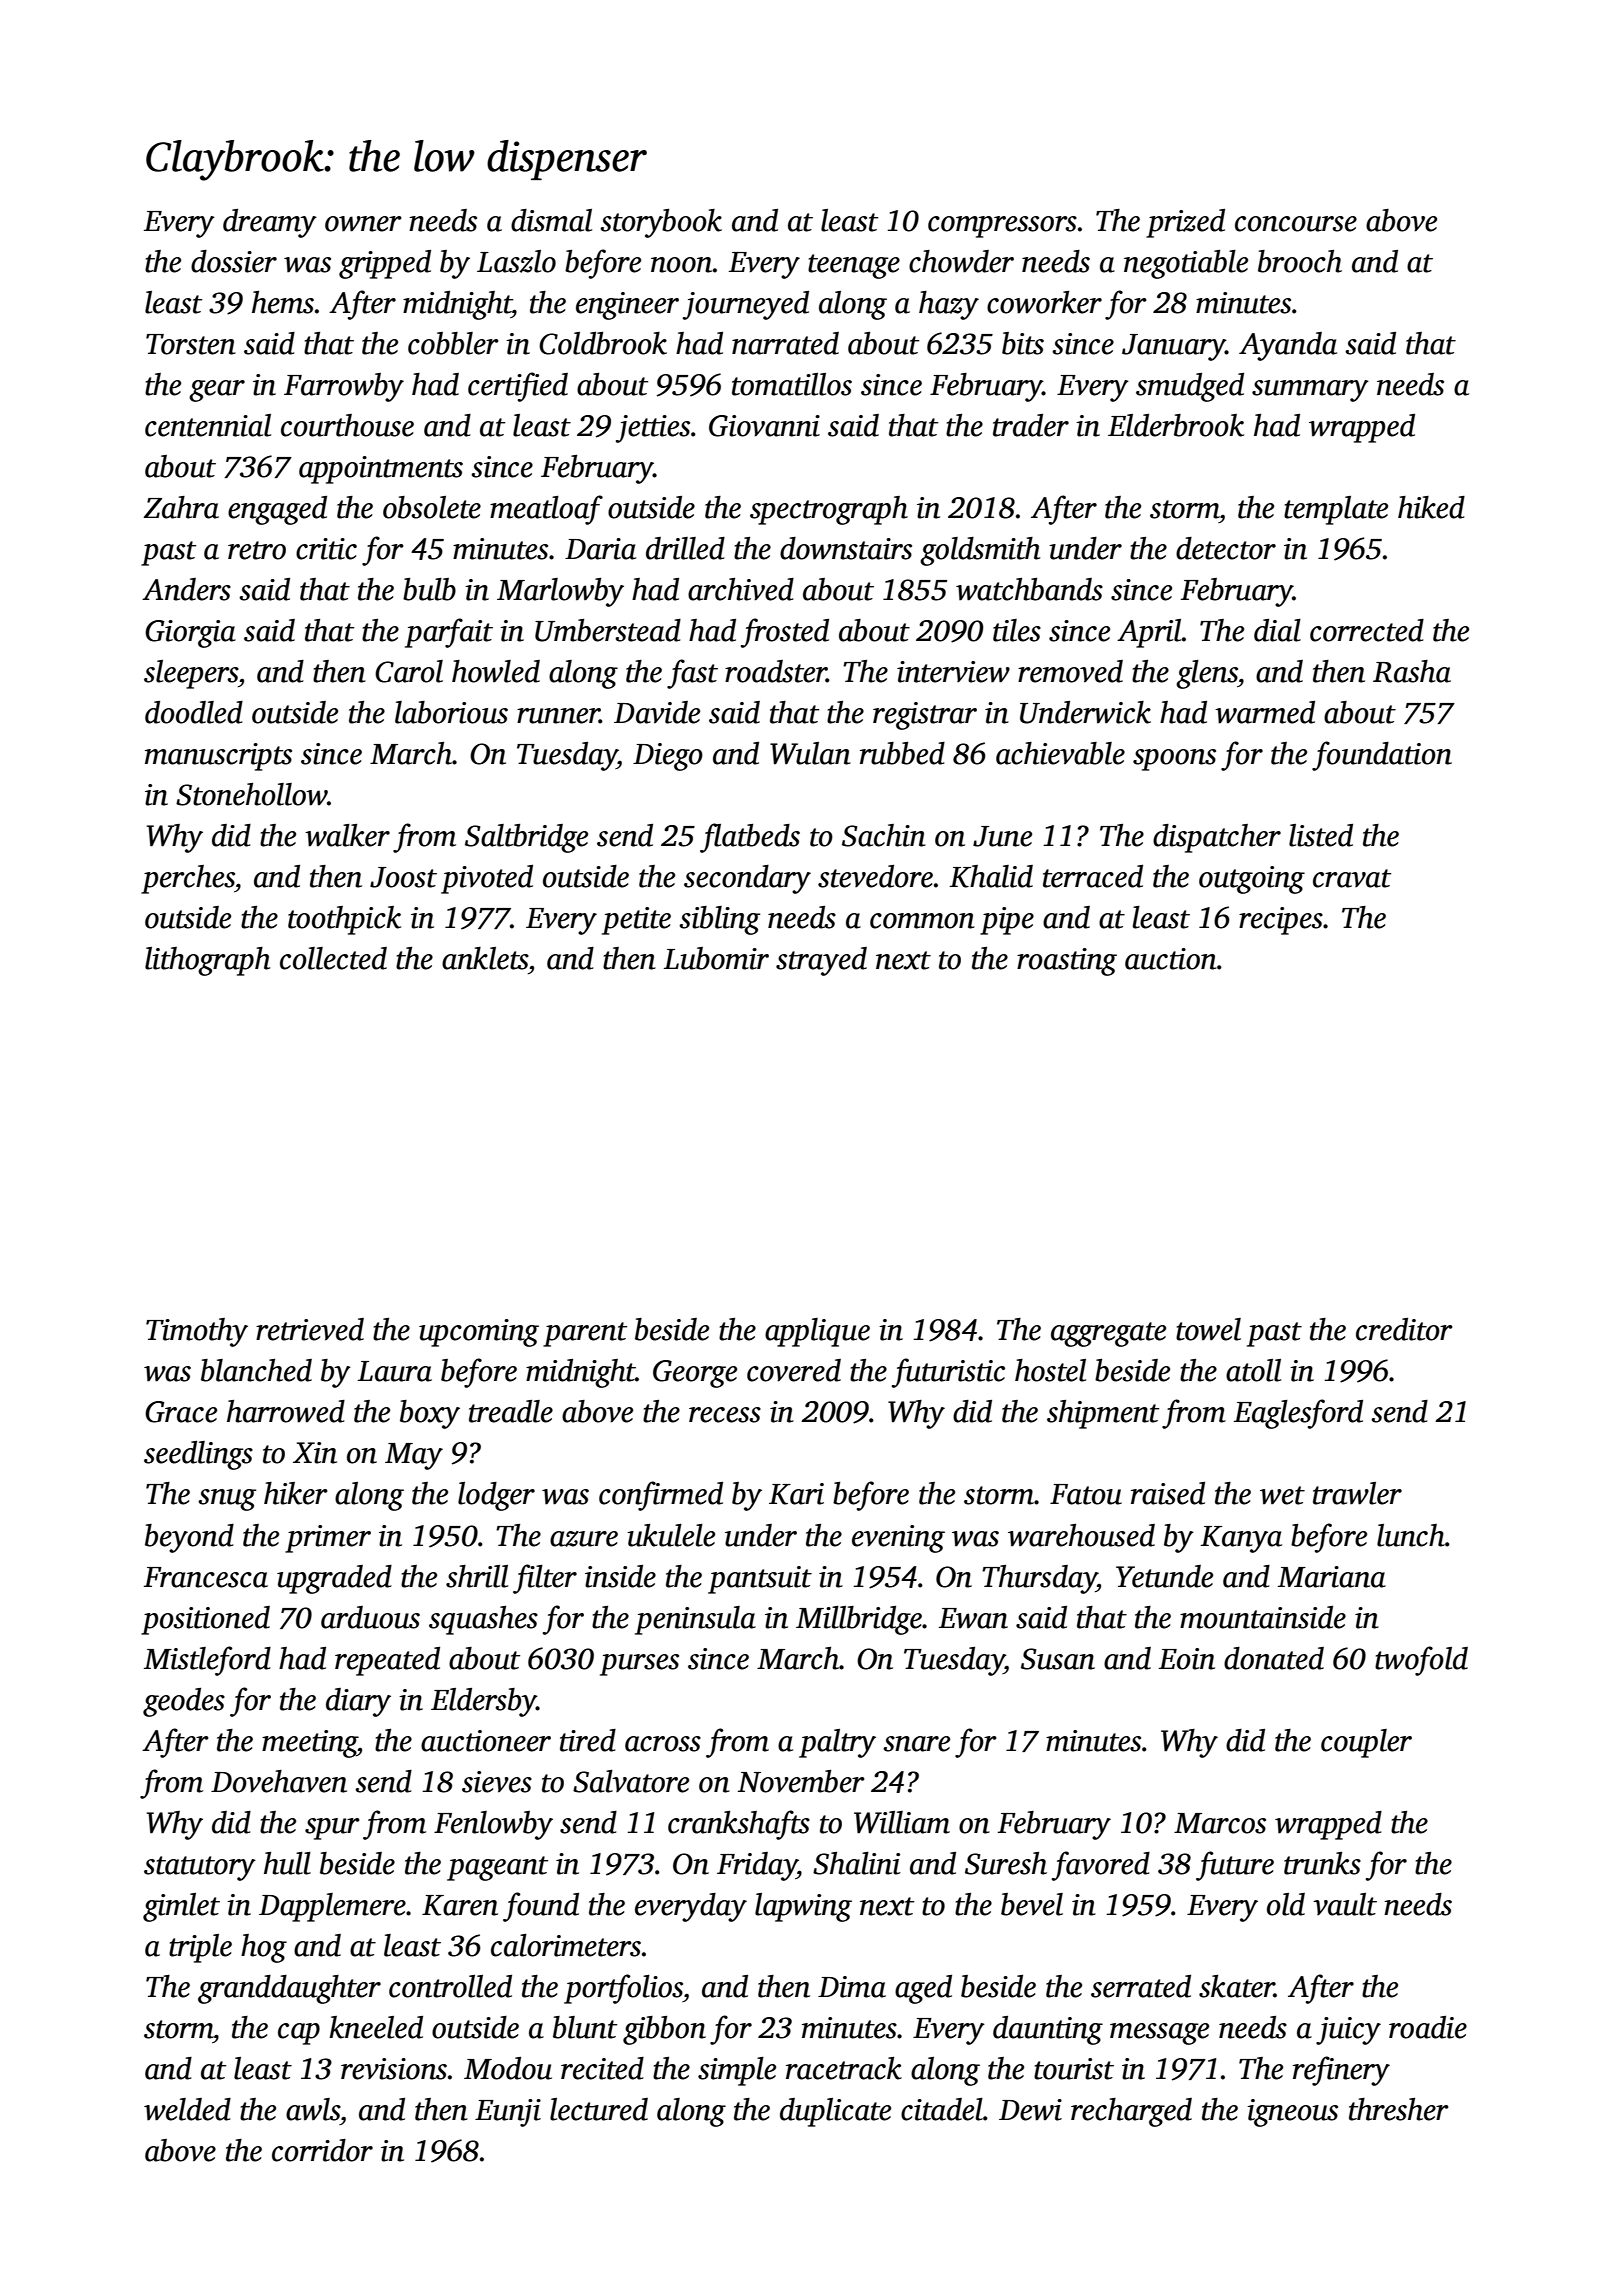 The width and height of the page is (1620, 2292). Describe the element at coordinates (217, 391) in the page. I see `gear` at that location.
